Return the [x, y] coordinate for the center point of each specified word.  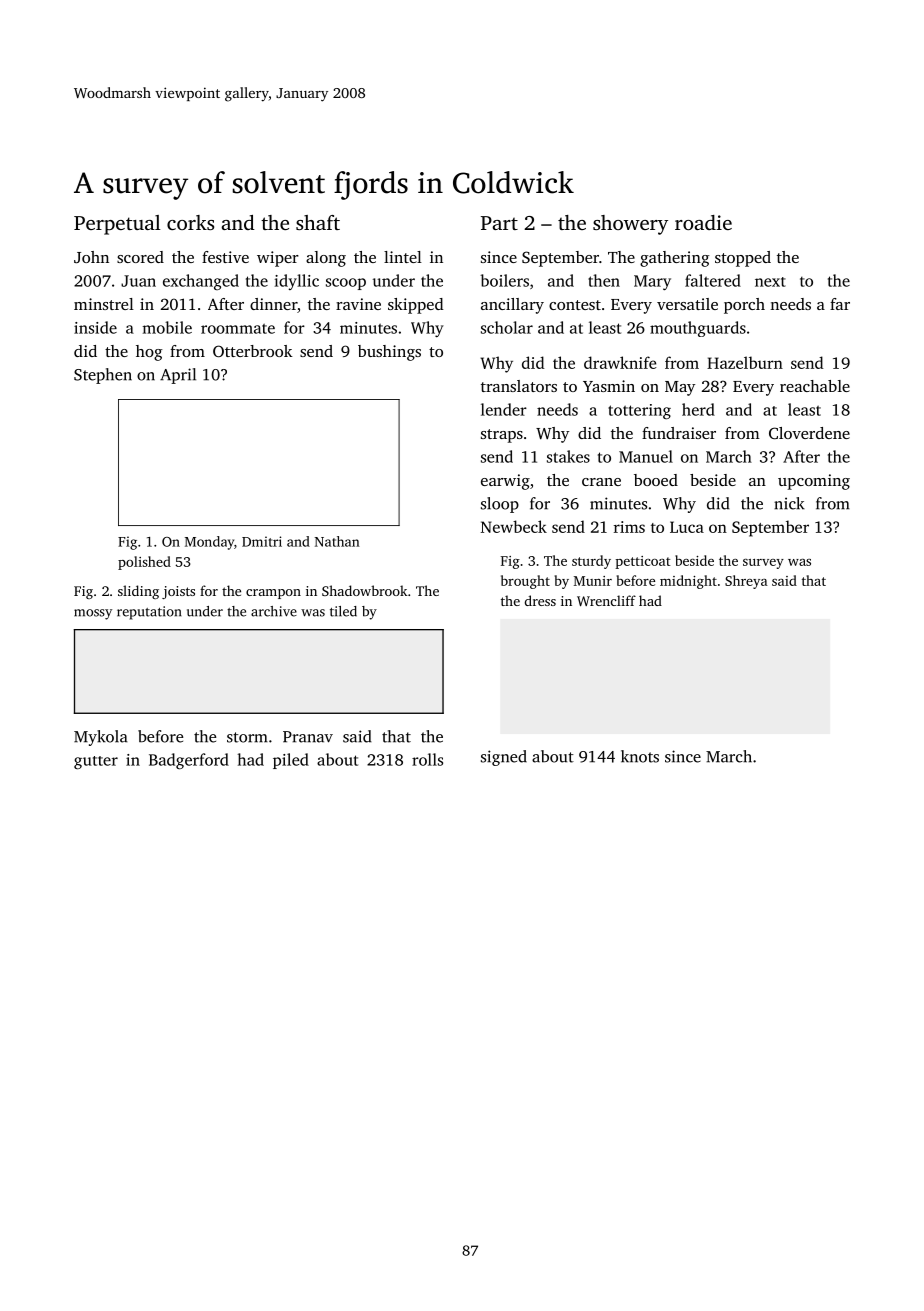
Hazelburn [745, 362]
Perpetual [117, 225]
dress [540, 600]
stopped [743, 259]
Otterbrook [253, 351]
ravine [358, 304]
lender [504, 409]
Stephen [103, 376]
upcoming [814, 482]
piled [291, 761]
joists [178, 592]
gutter [96, 763]
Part [499, 223]
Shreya [746, 582]
